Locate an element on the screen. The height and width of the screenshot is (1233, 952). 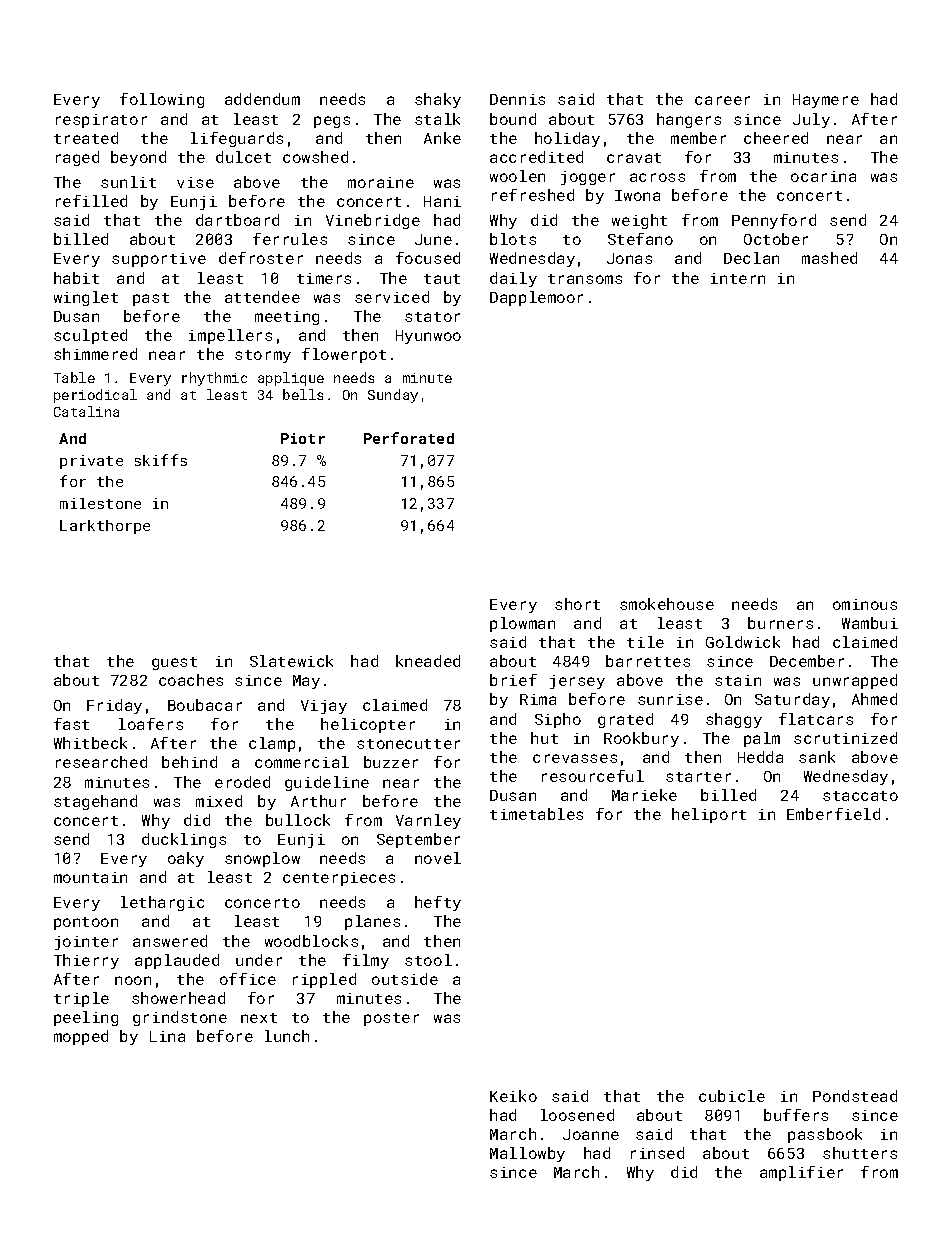
Dennis is located at coordinates (517, 99).
